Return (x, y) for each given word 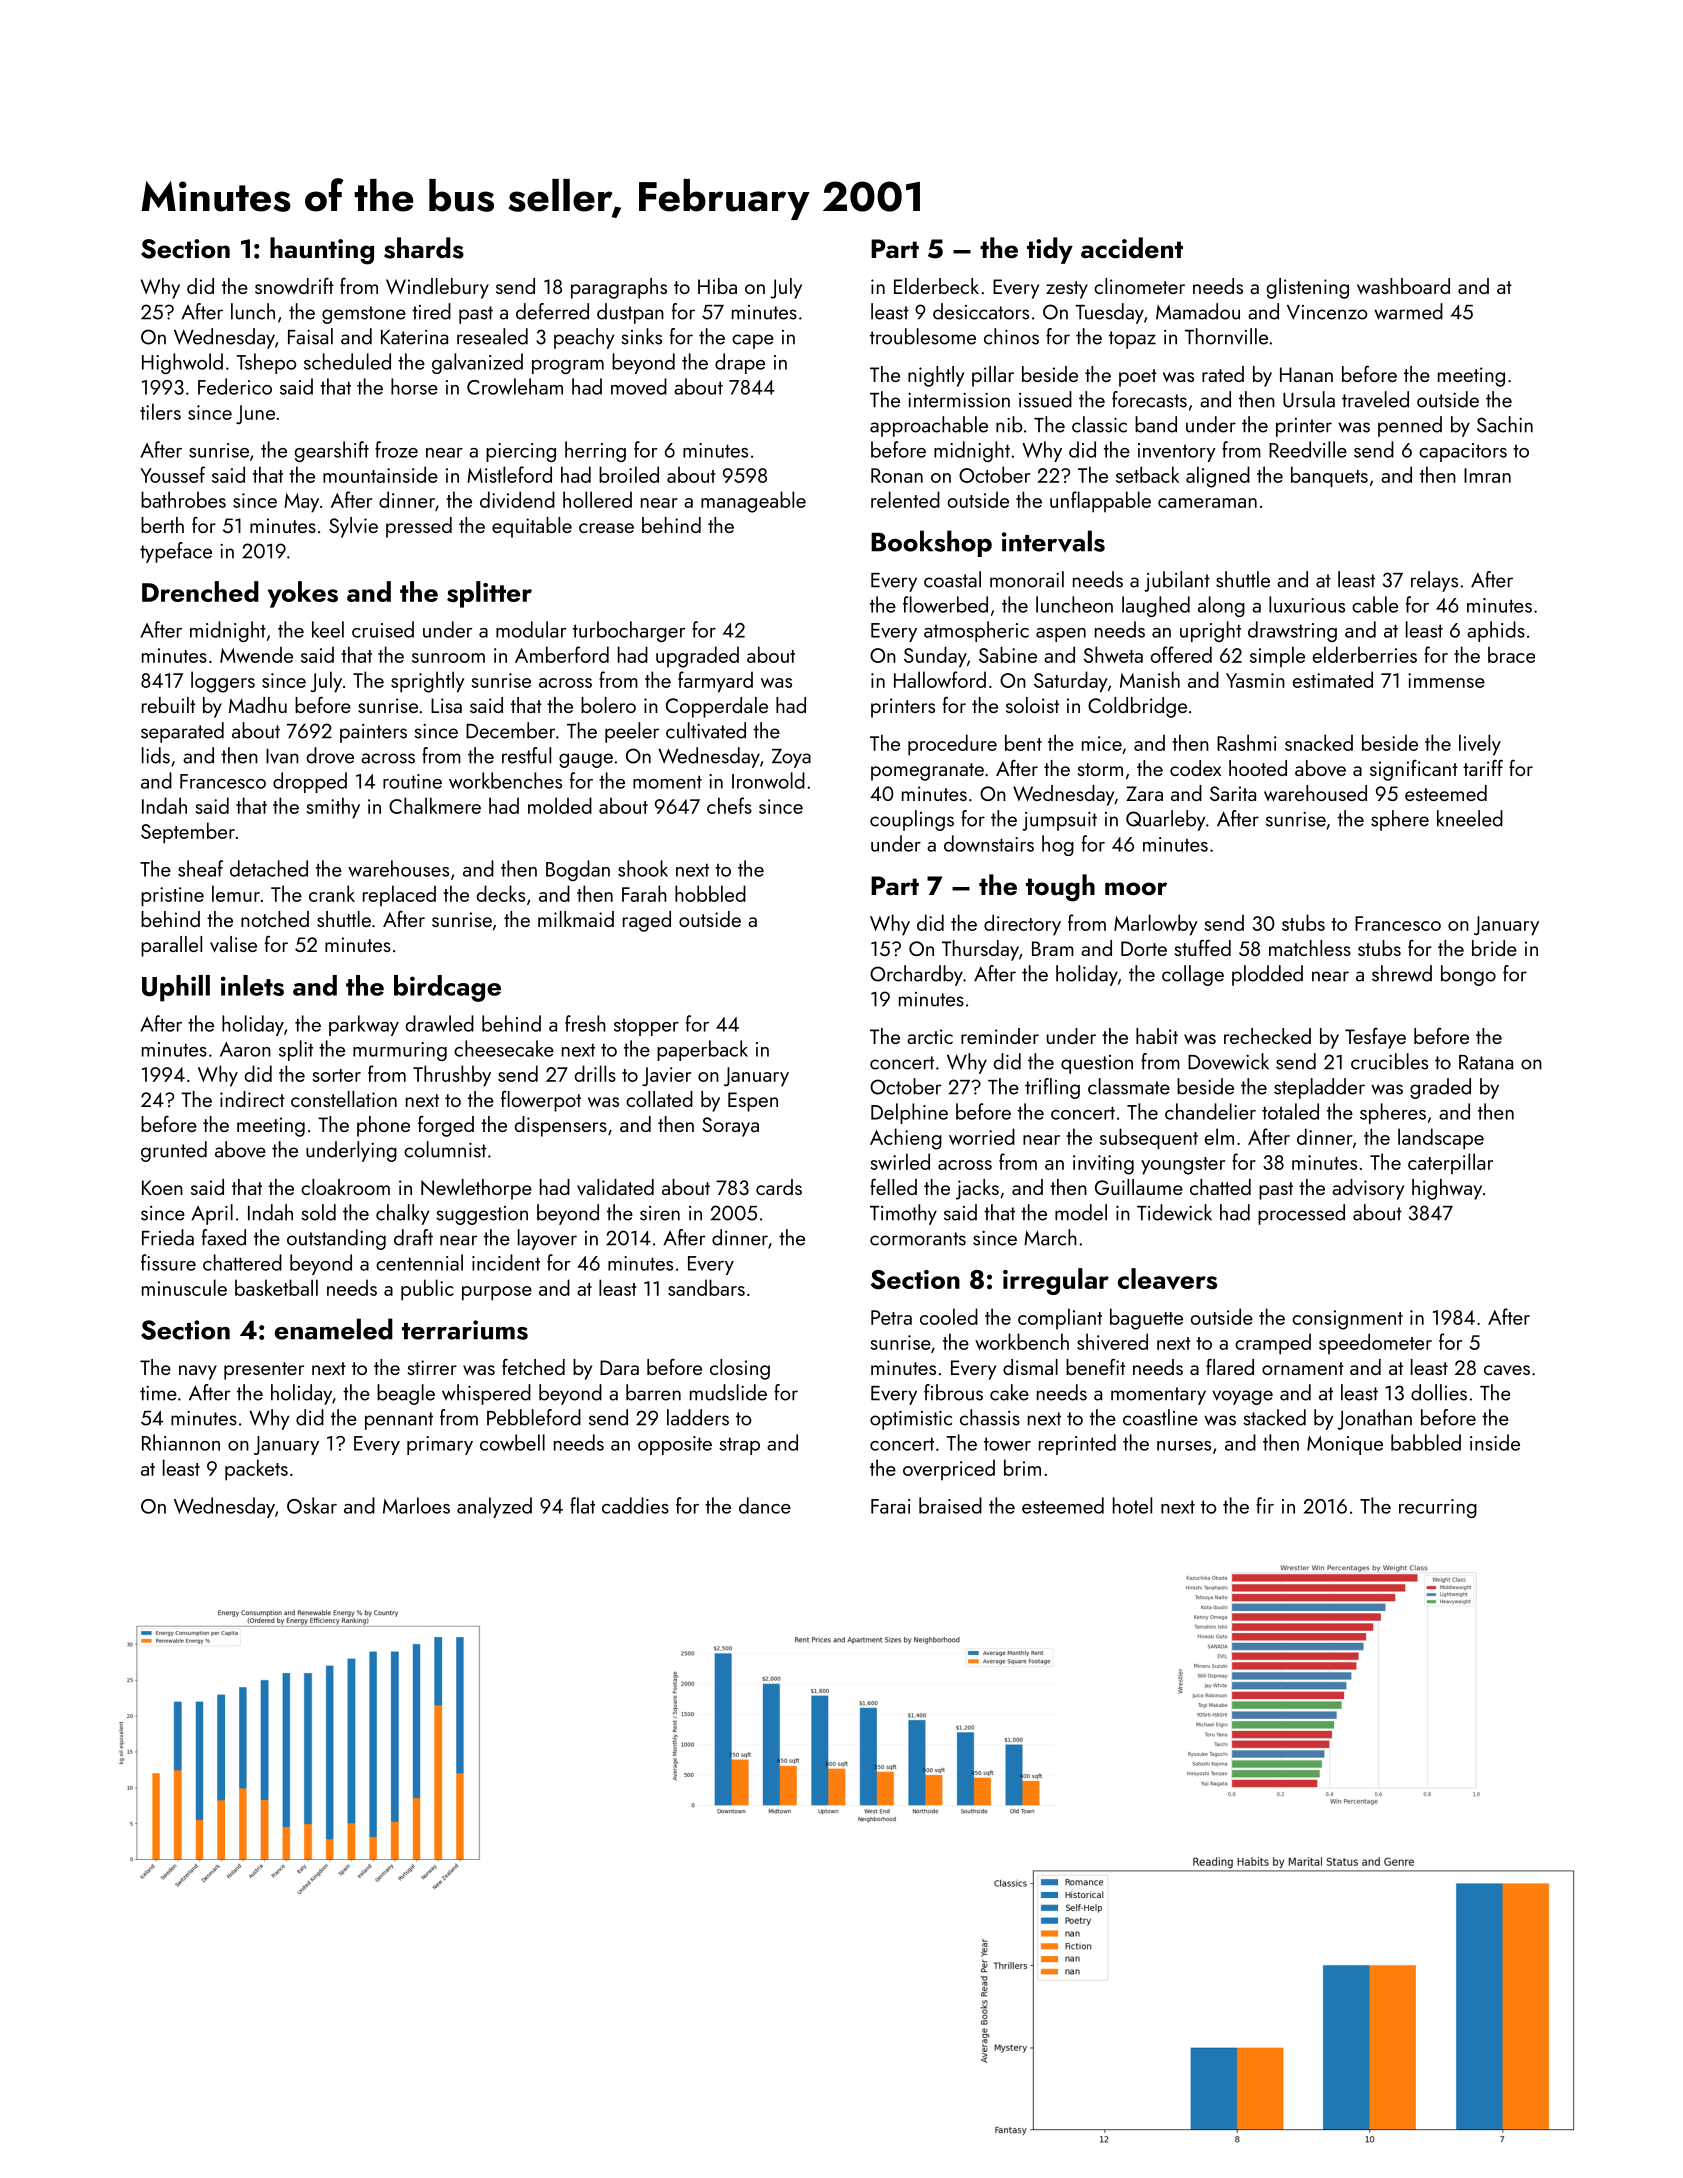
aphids (1496, 631)
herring (595, 451)
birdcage (447, 988)
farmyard (715, 682)
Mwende (256, 654)
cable (1375, 604)
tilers (160, 411)
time (158, 1393)
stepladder (1319, 1088)
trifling (1052, 1088)
